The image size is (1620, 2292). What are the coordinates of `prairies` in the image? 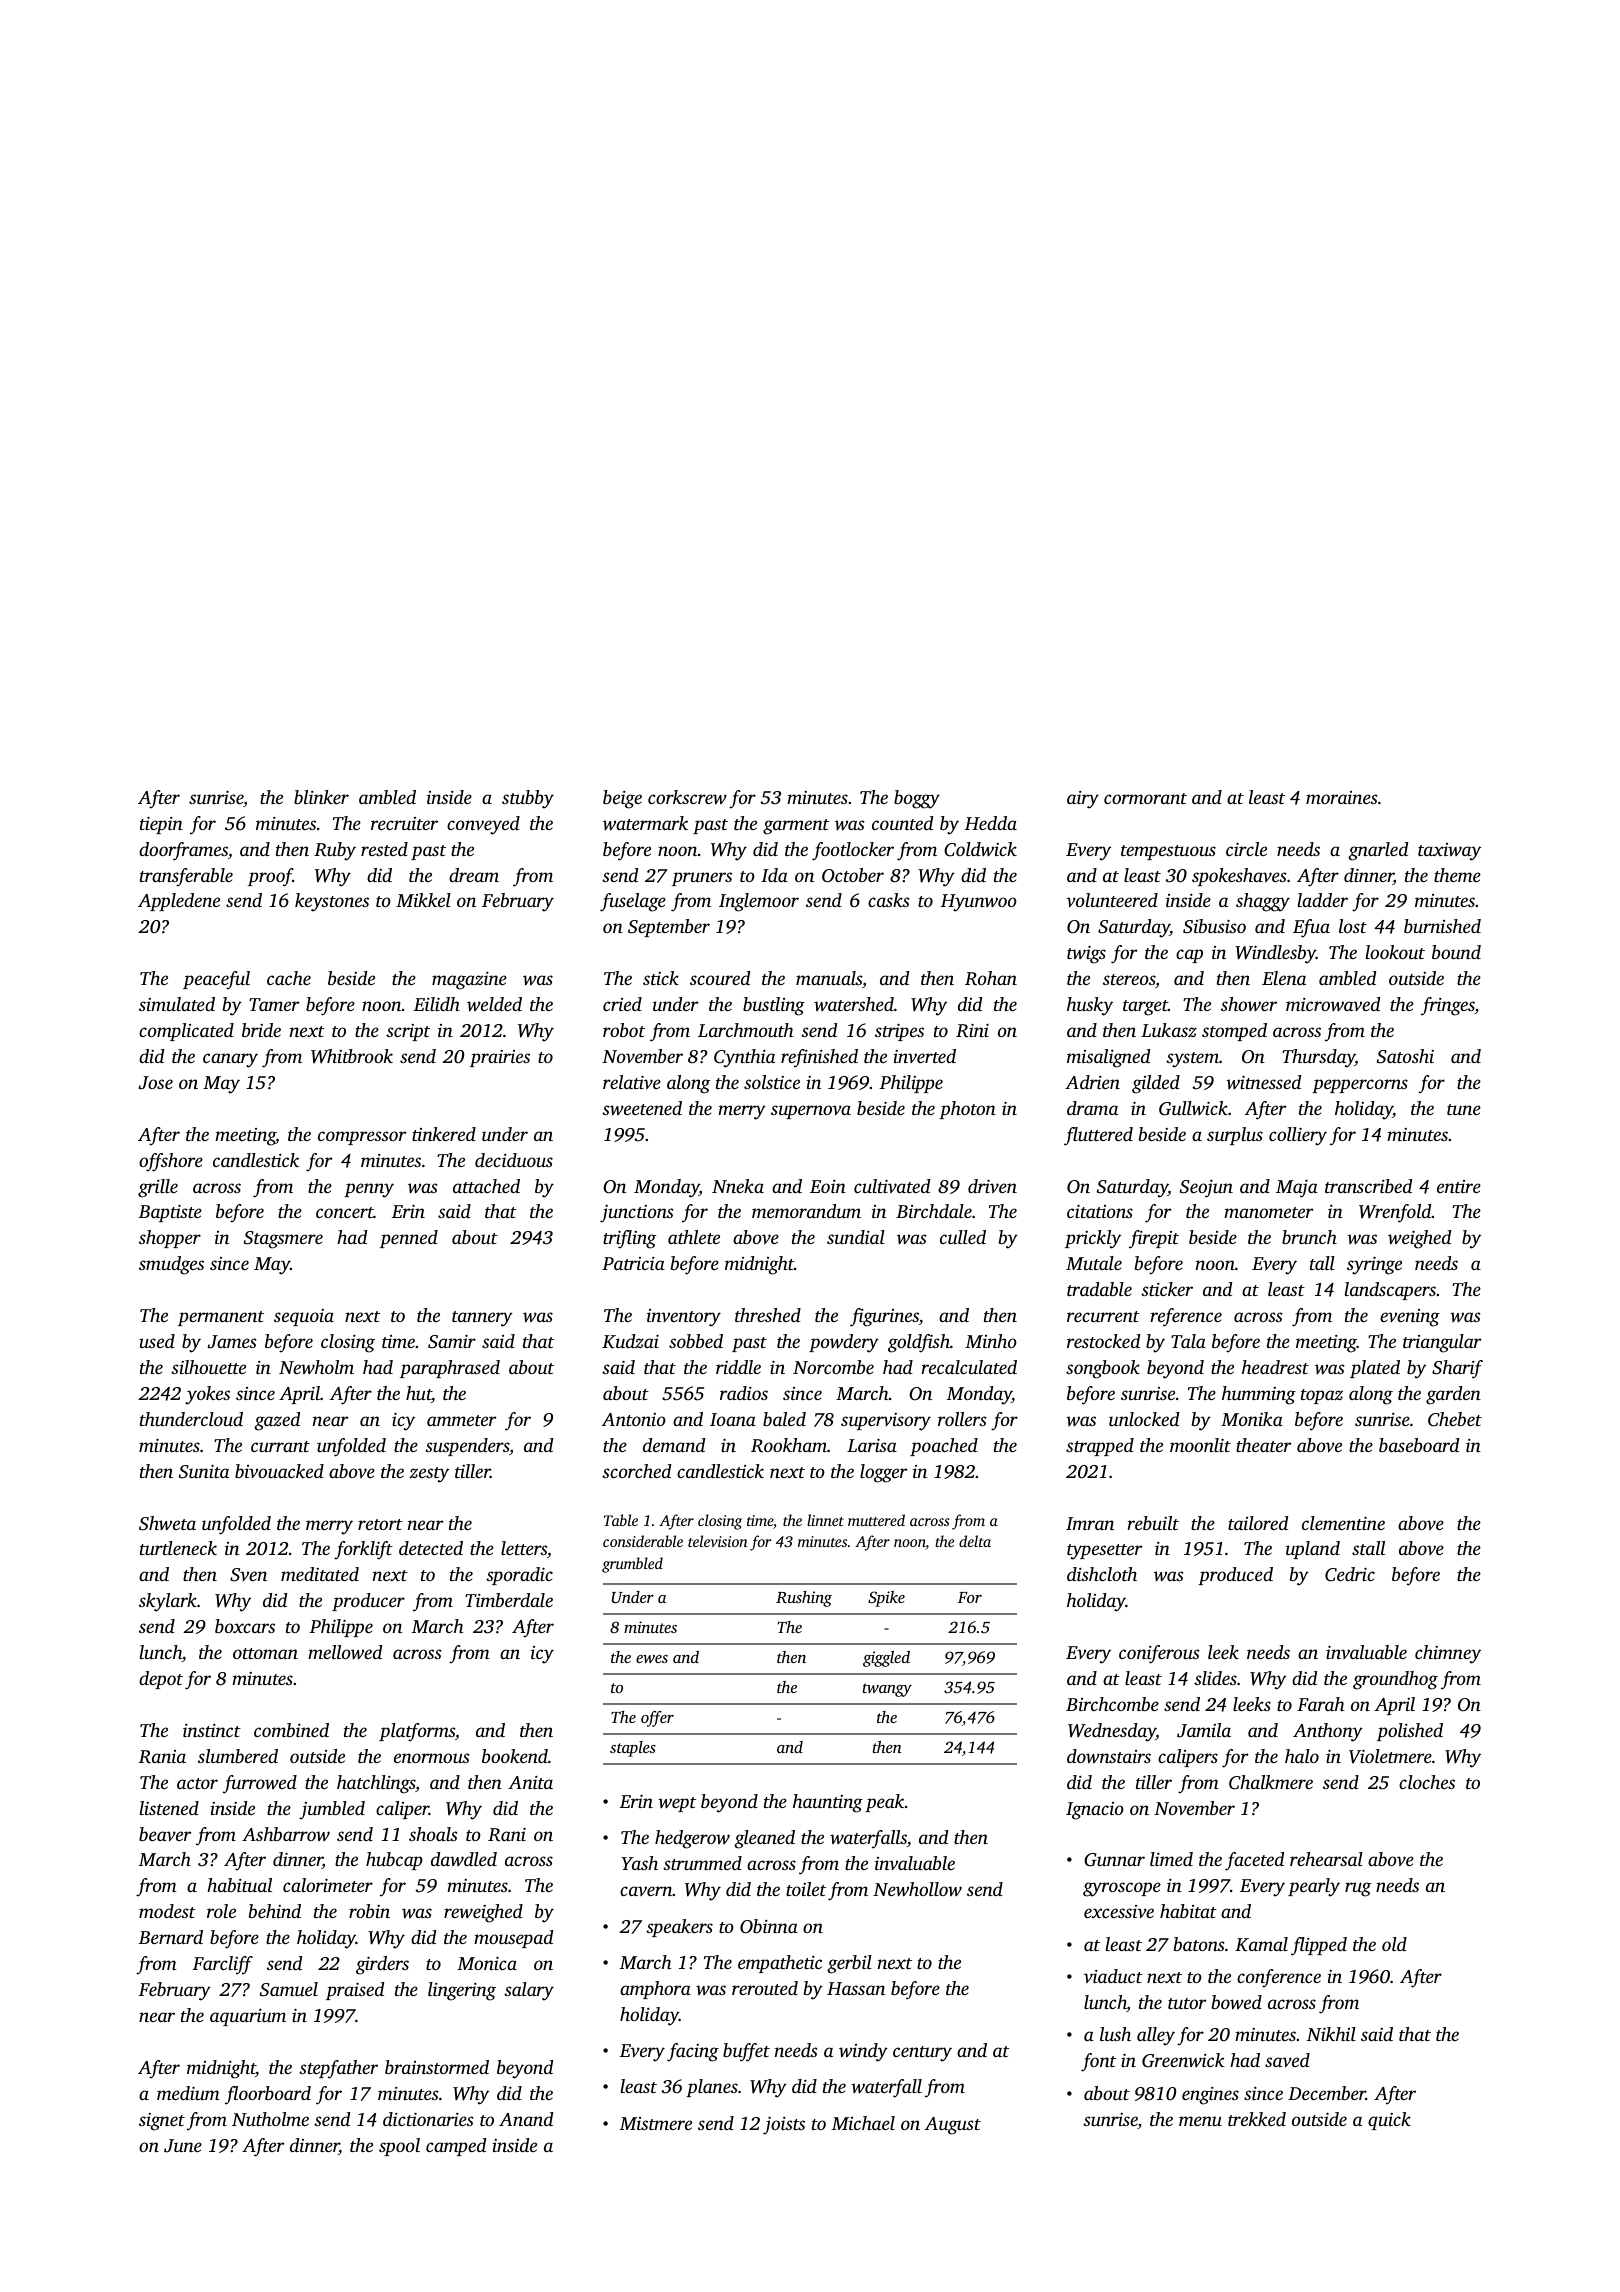 It's located at (500, 1058).
